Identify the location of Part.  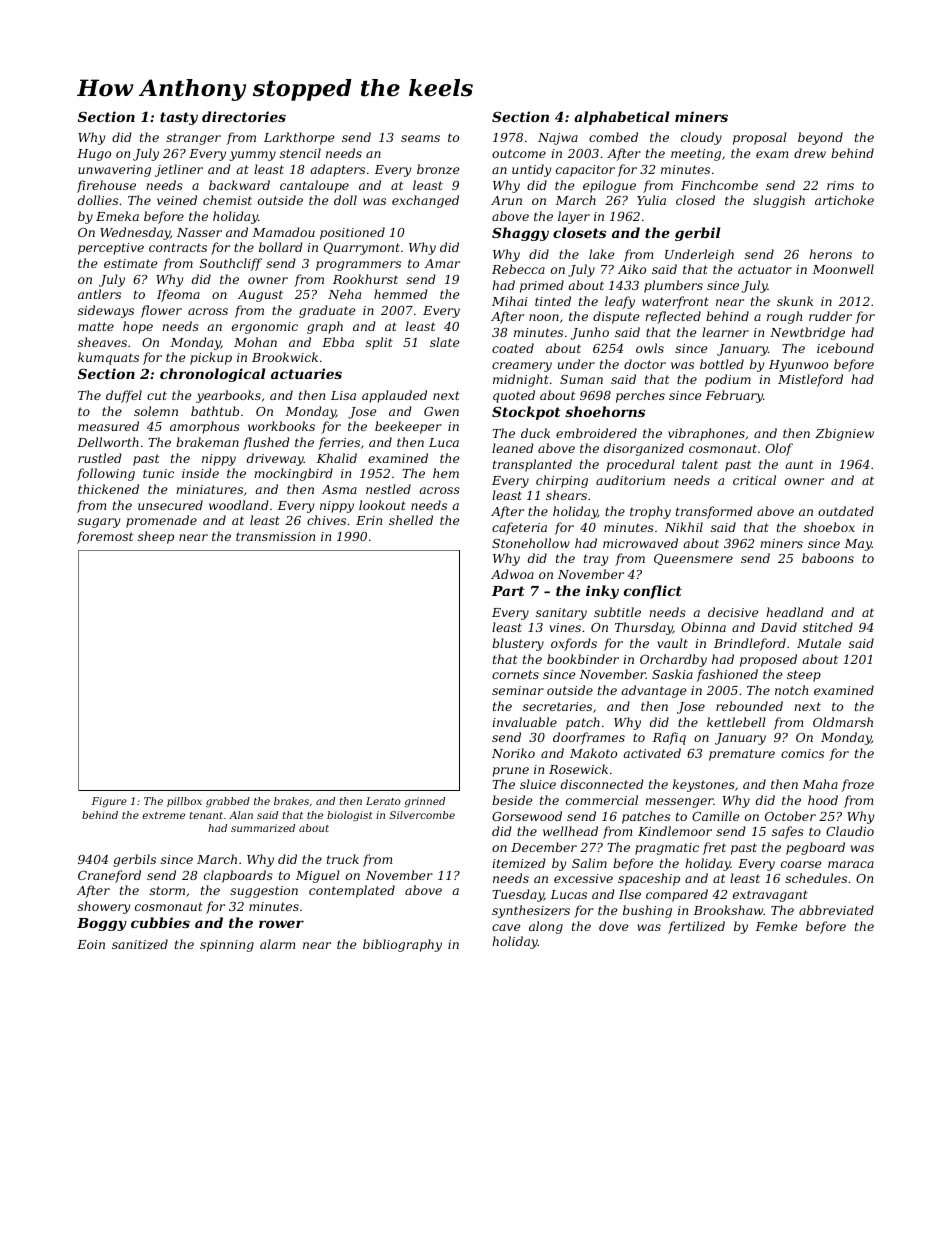
(508, 591).
